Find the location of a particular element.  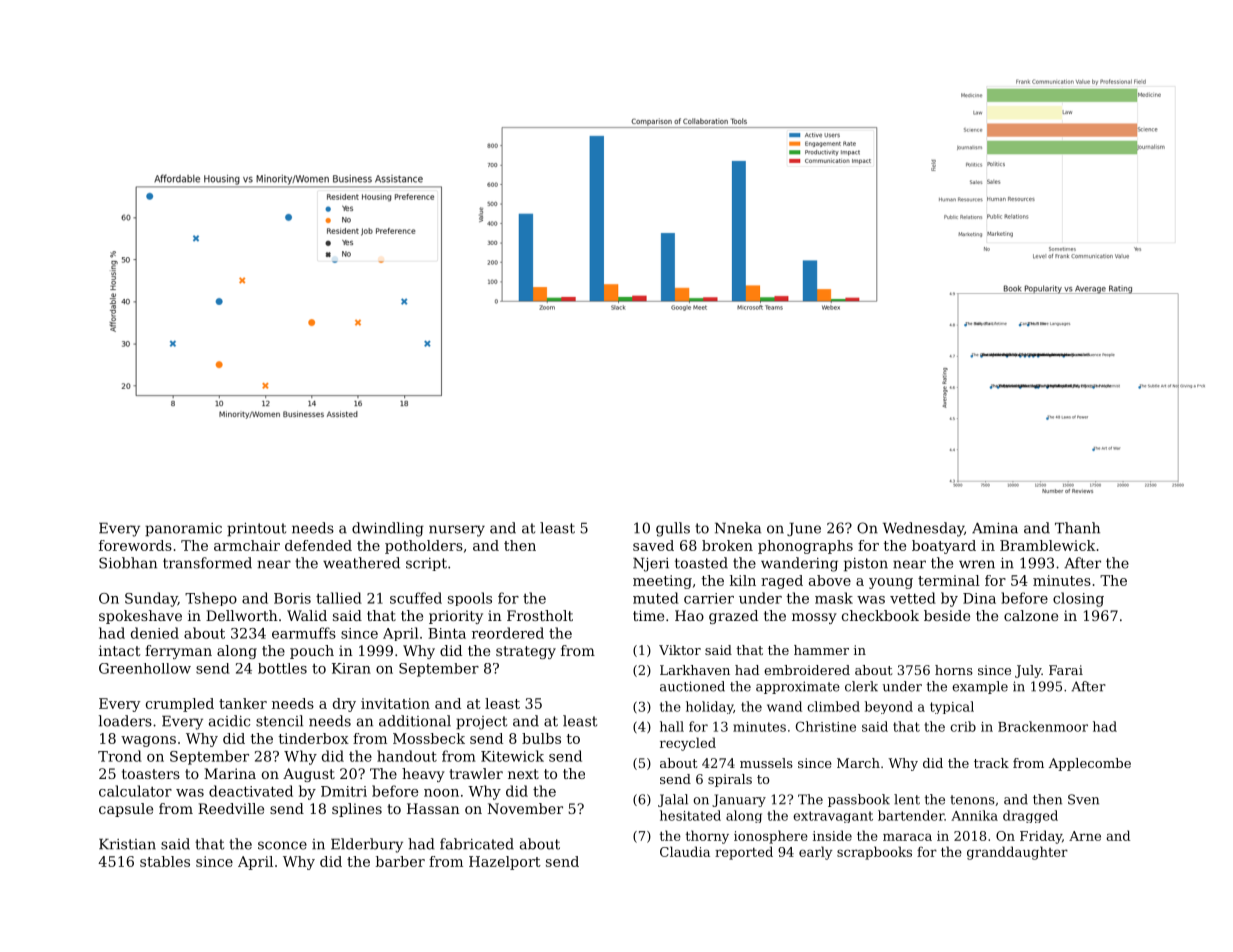

gulls is located at coordinates (673, 529).
